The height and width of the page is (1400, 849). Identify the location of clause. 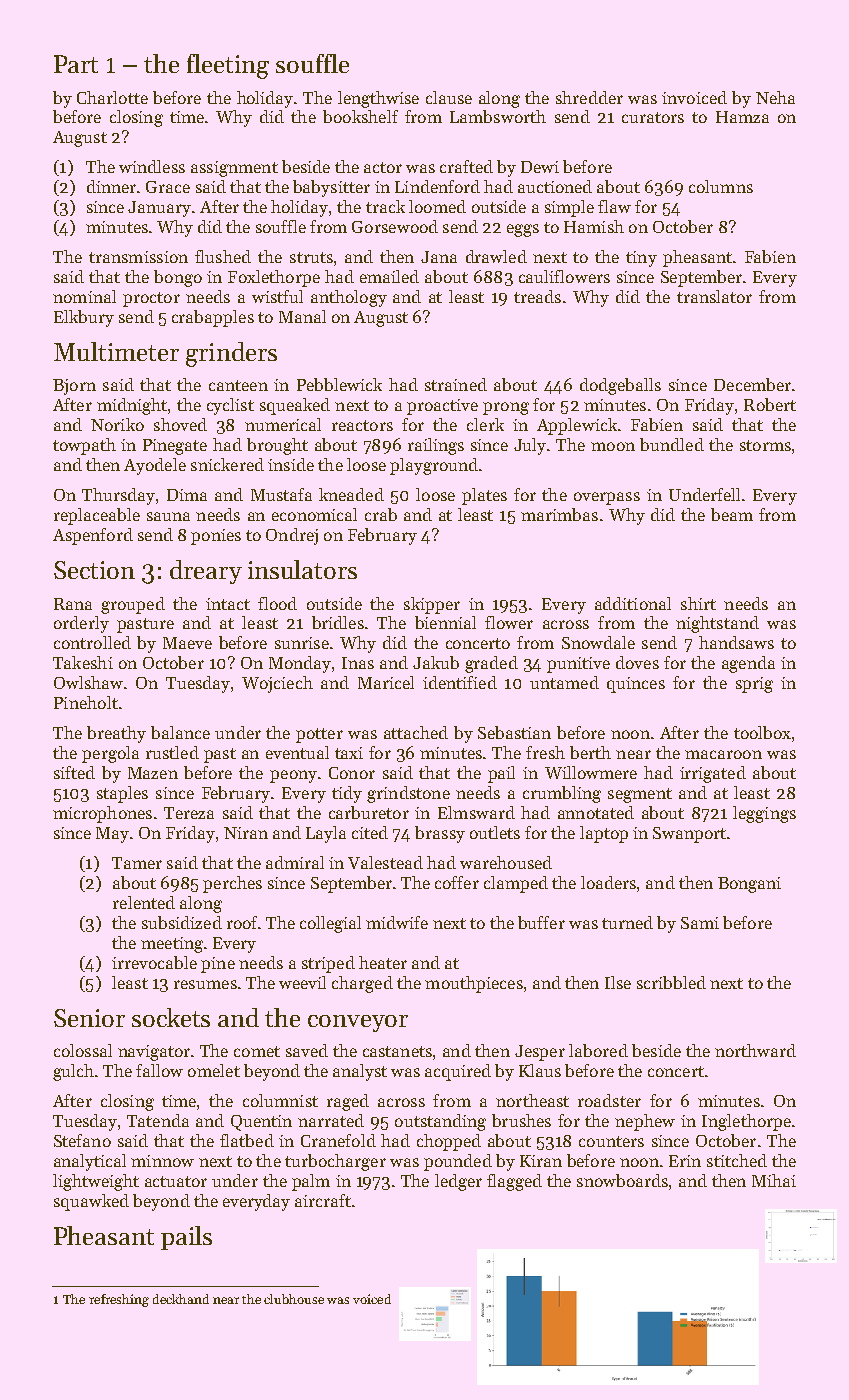
(449, 97).
